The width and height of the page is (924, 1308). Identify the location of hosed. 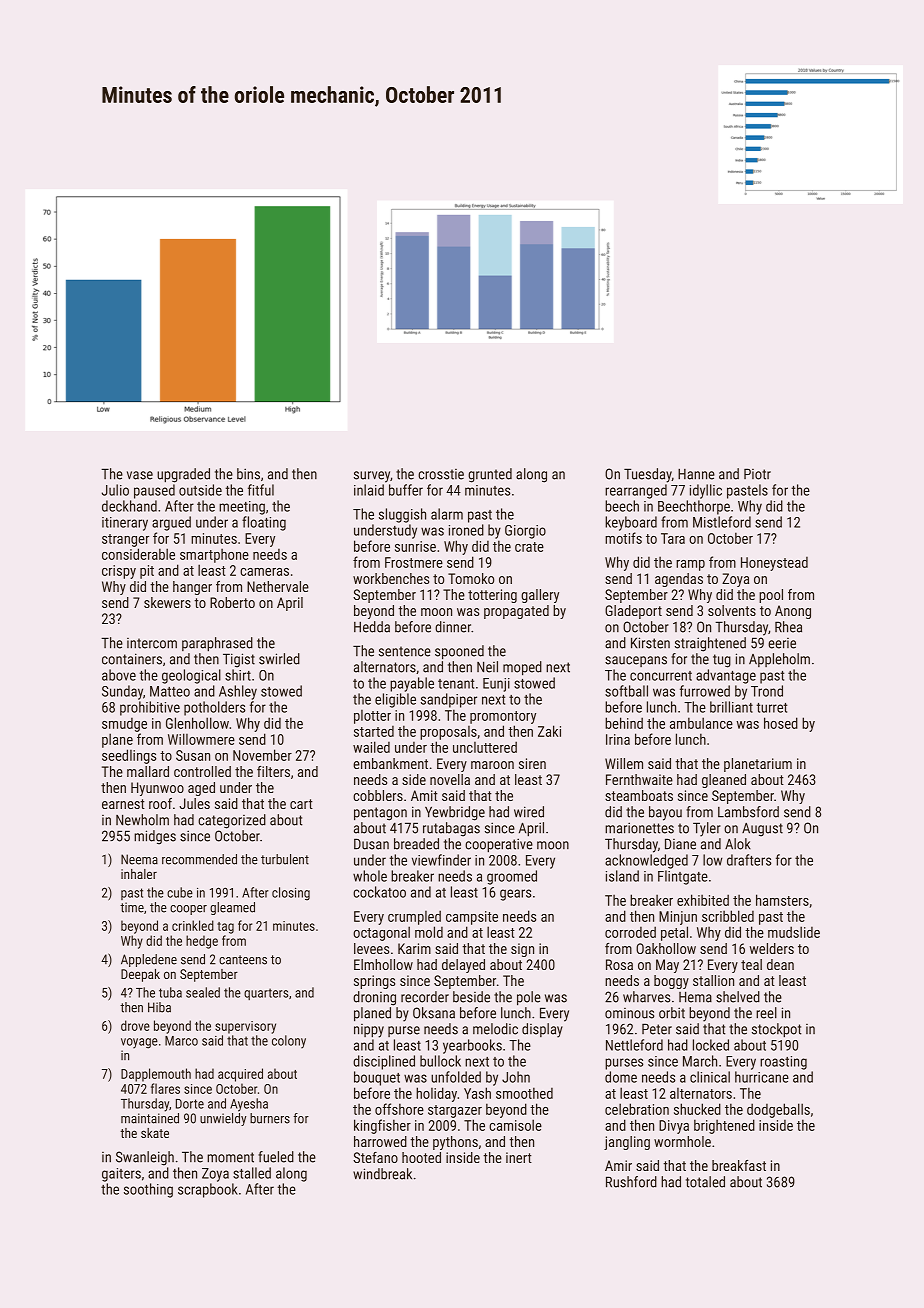
(781, 723).
